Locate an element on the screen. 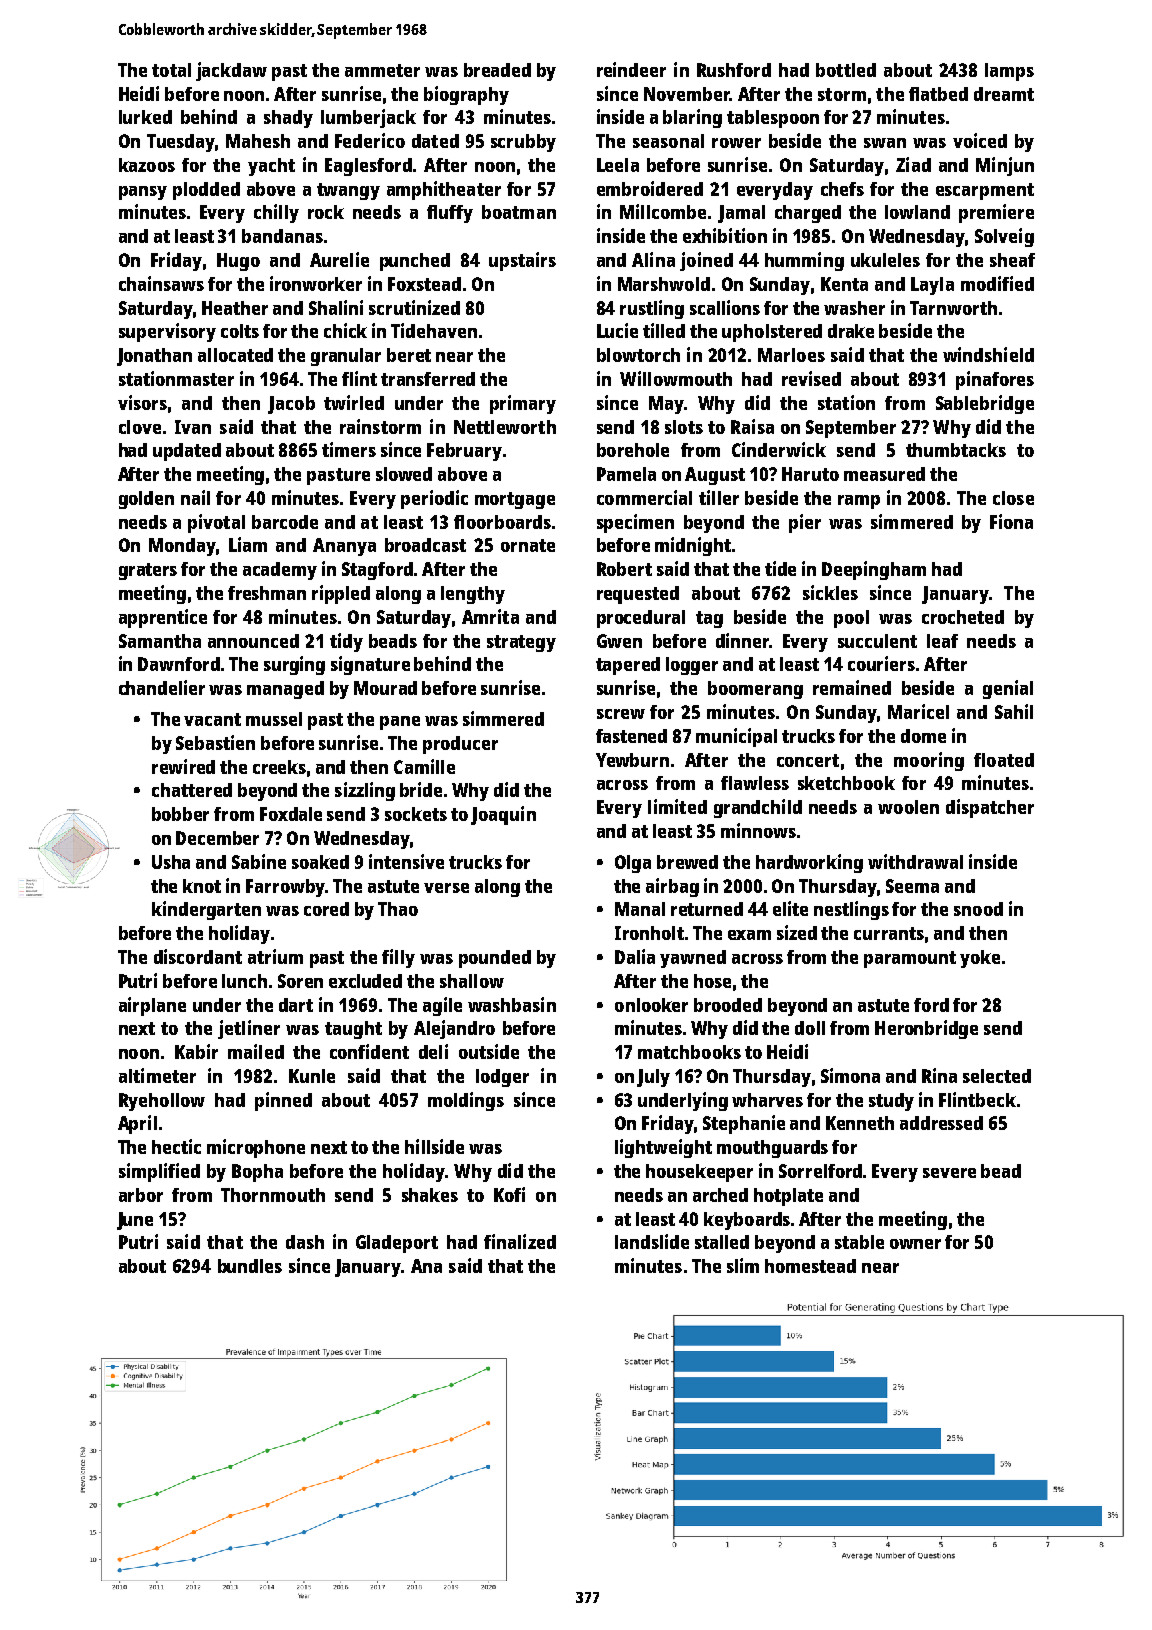 The image size is (1152, 1630). bobber is located at coordinates (180, 814).
